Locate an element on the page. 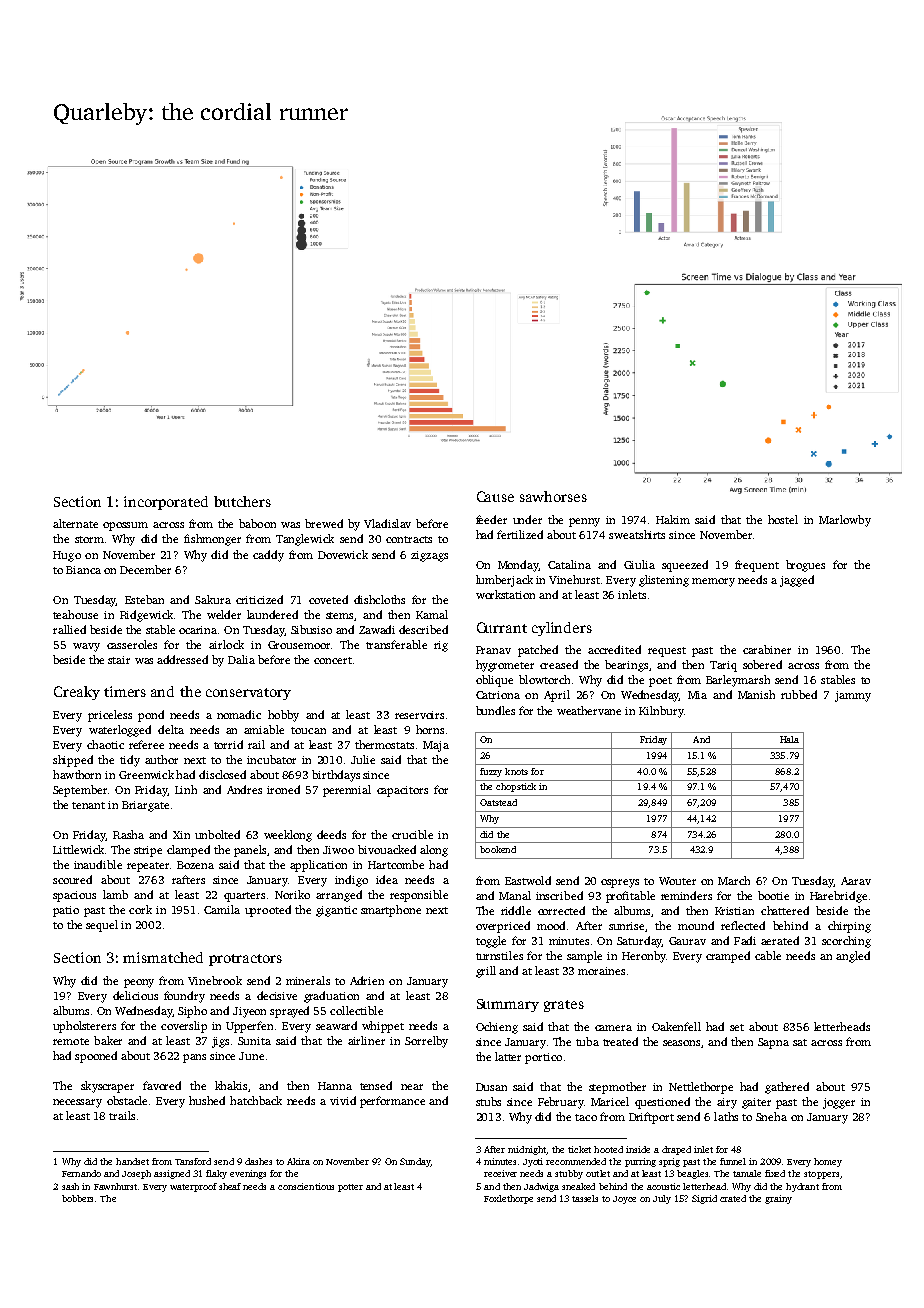 Image resolution: width=924 pixels, height=1308 pixels. Sorrelby is located at coordinates (426, 1042).
